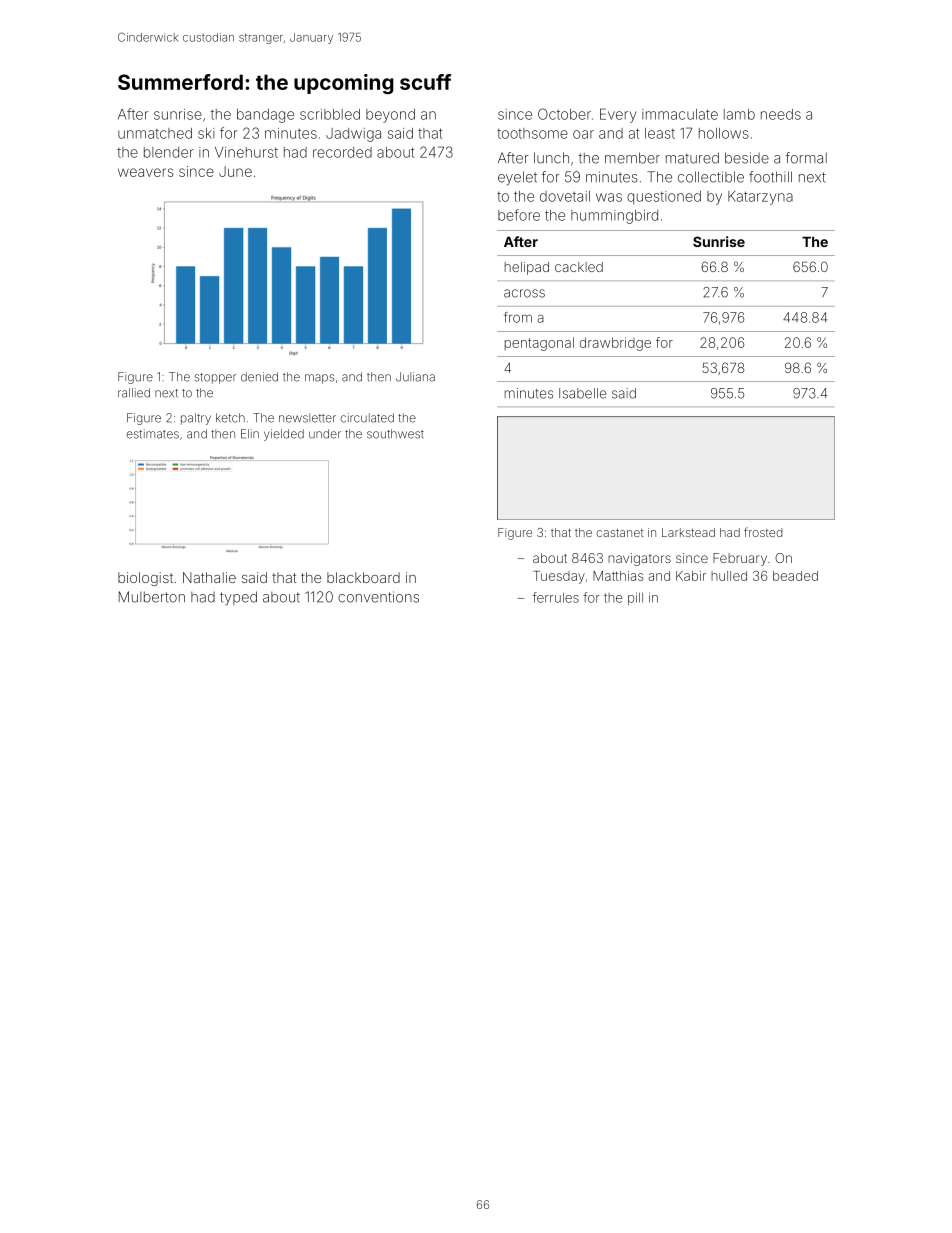  I want to click on drawbridge, so click(615, 344).
